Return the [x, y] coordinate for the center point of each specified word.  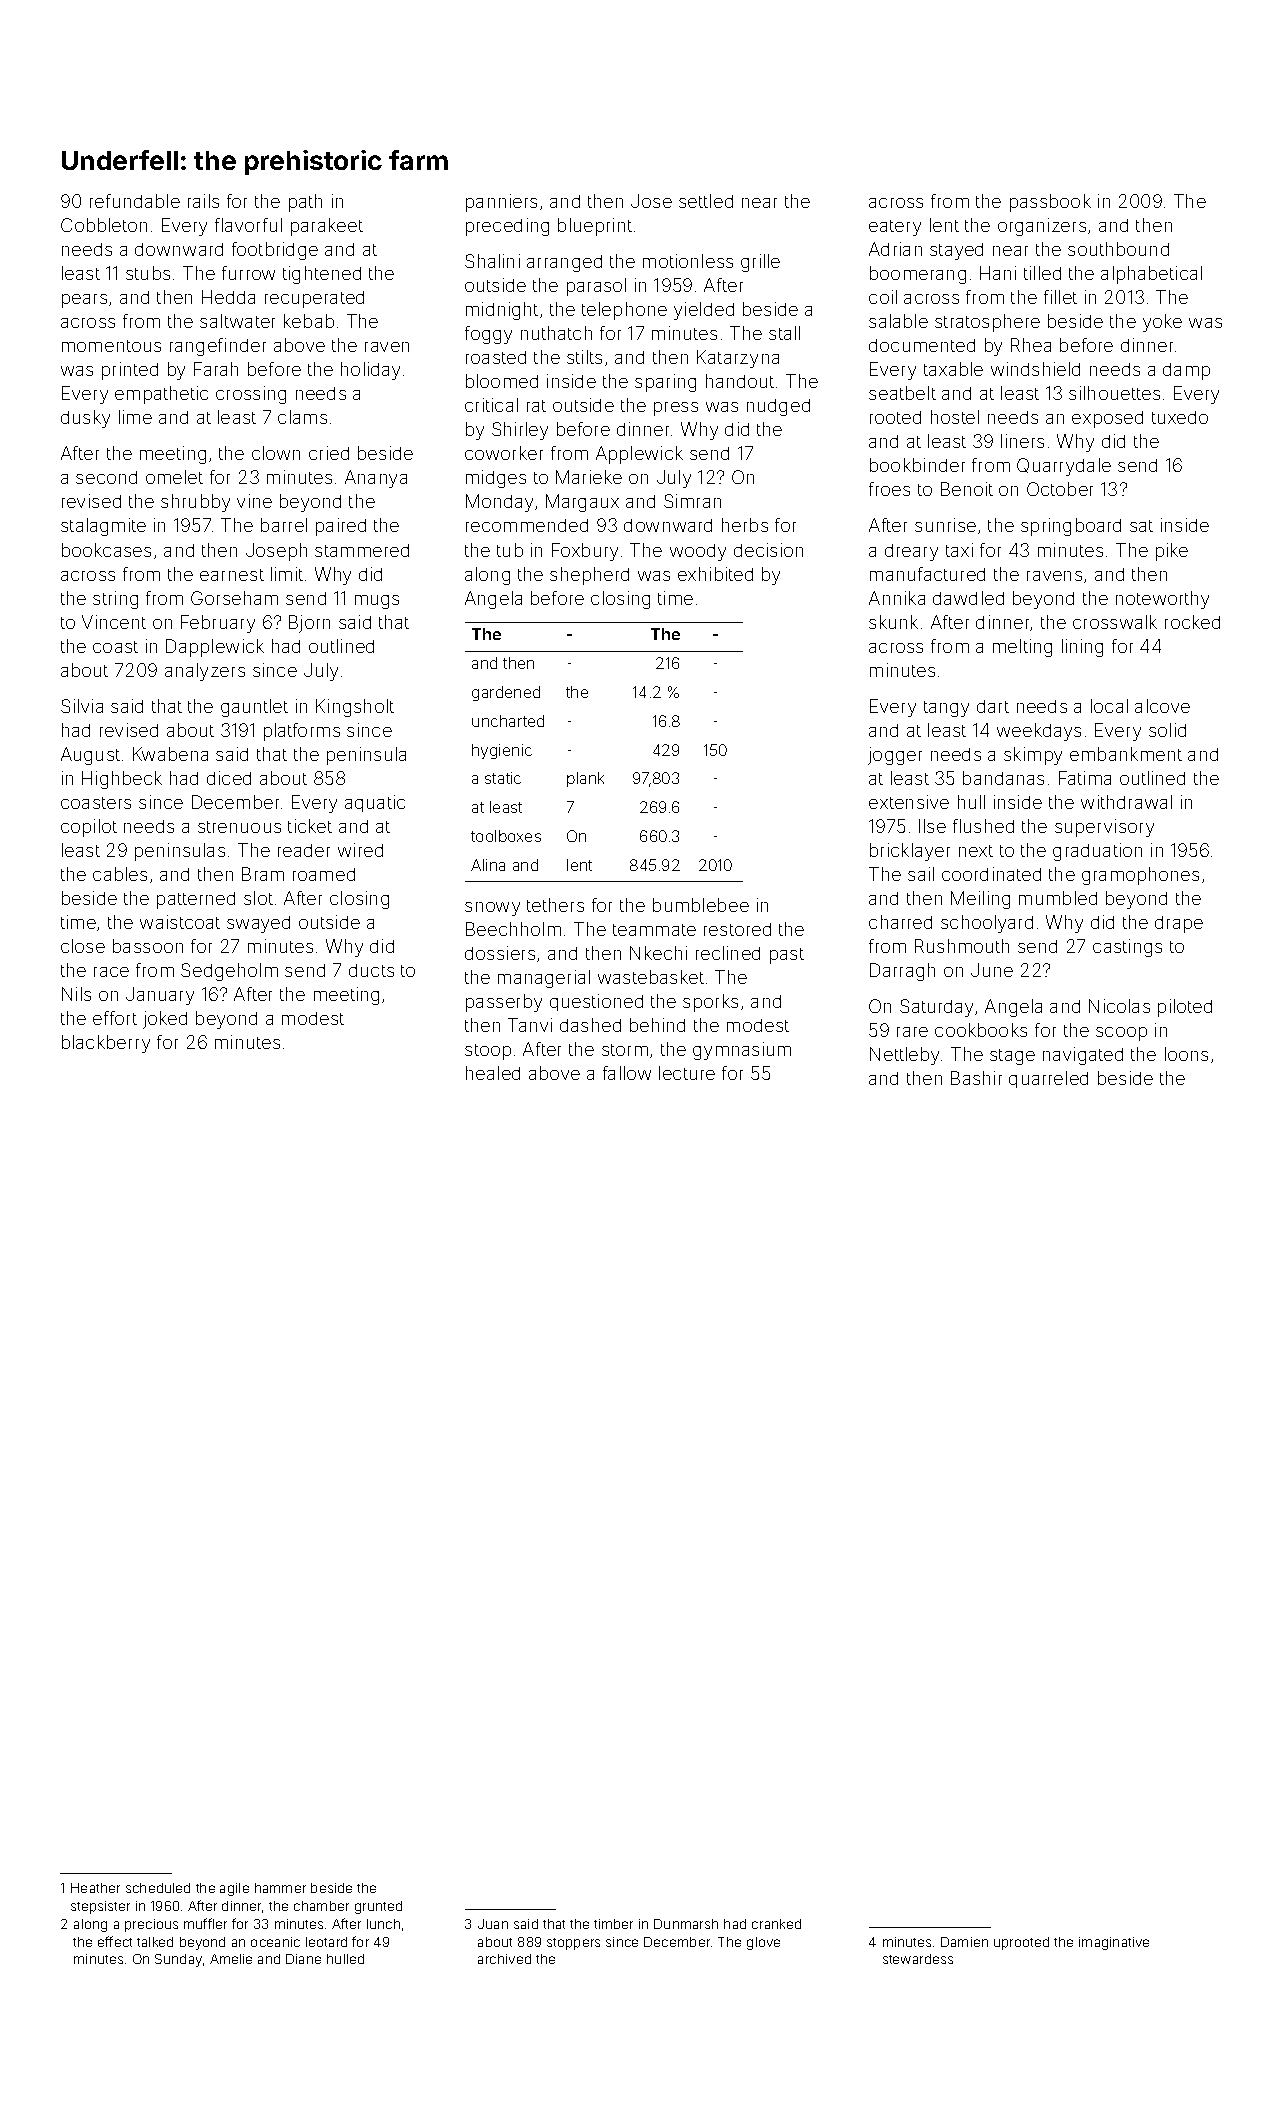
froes [889, 489]
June [992, 970]
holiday [370, 371]
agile [234, 1889]
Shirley [520, 431]
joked [165, 1020]
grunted [378, 1907]
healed [493, 1073]
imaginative [1114, 1943]
